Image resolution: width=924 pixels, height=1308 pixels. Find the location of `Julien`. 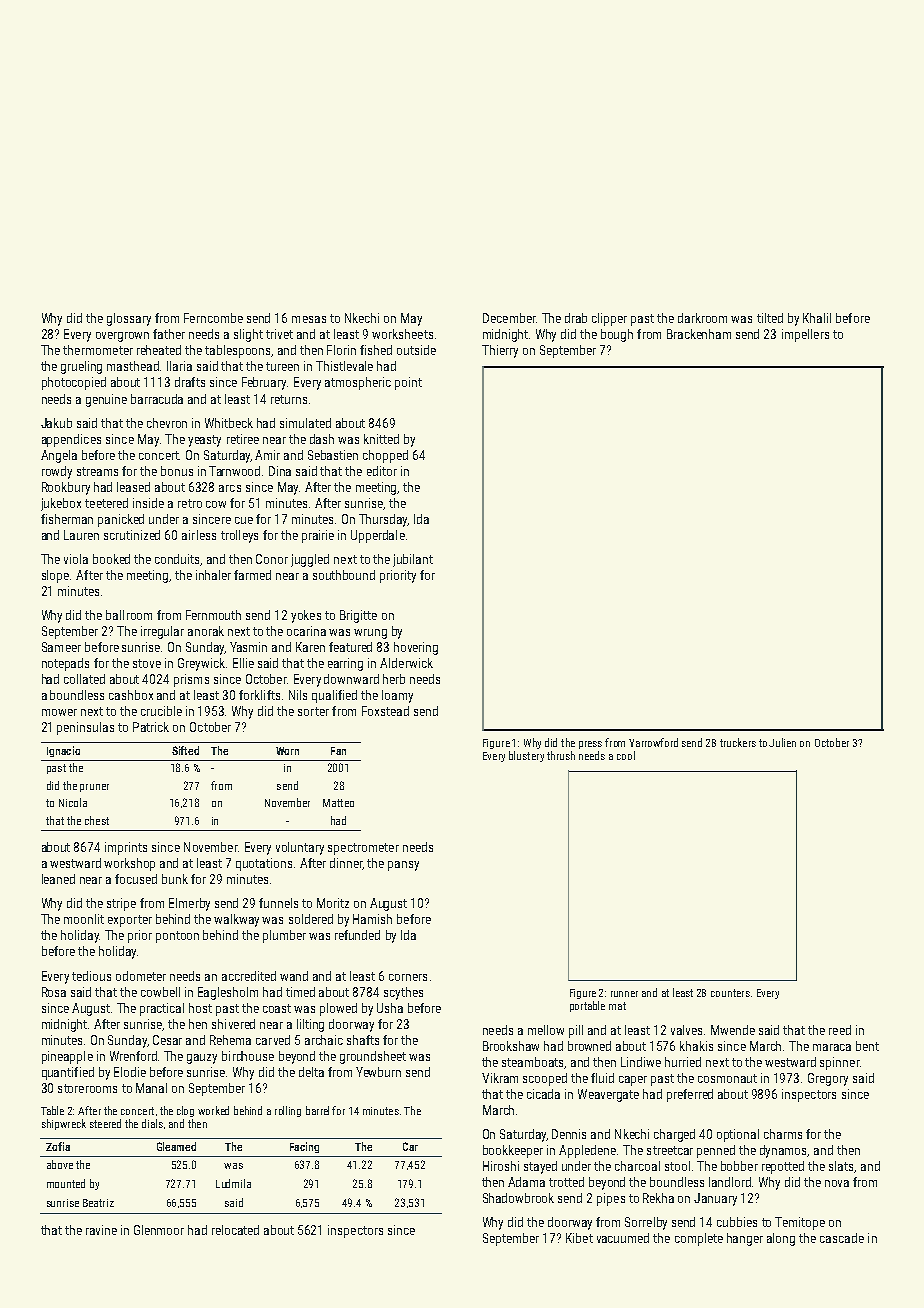

Julien is located at coordinates (782, 742).
